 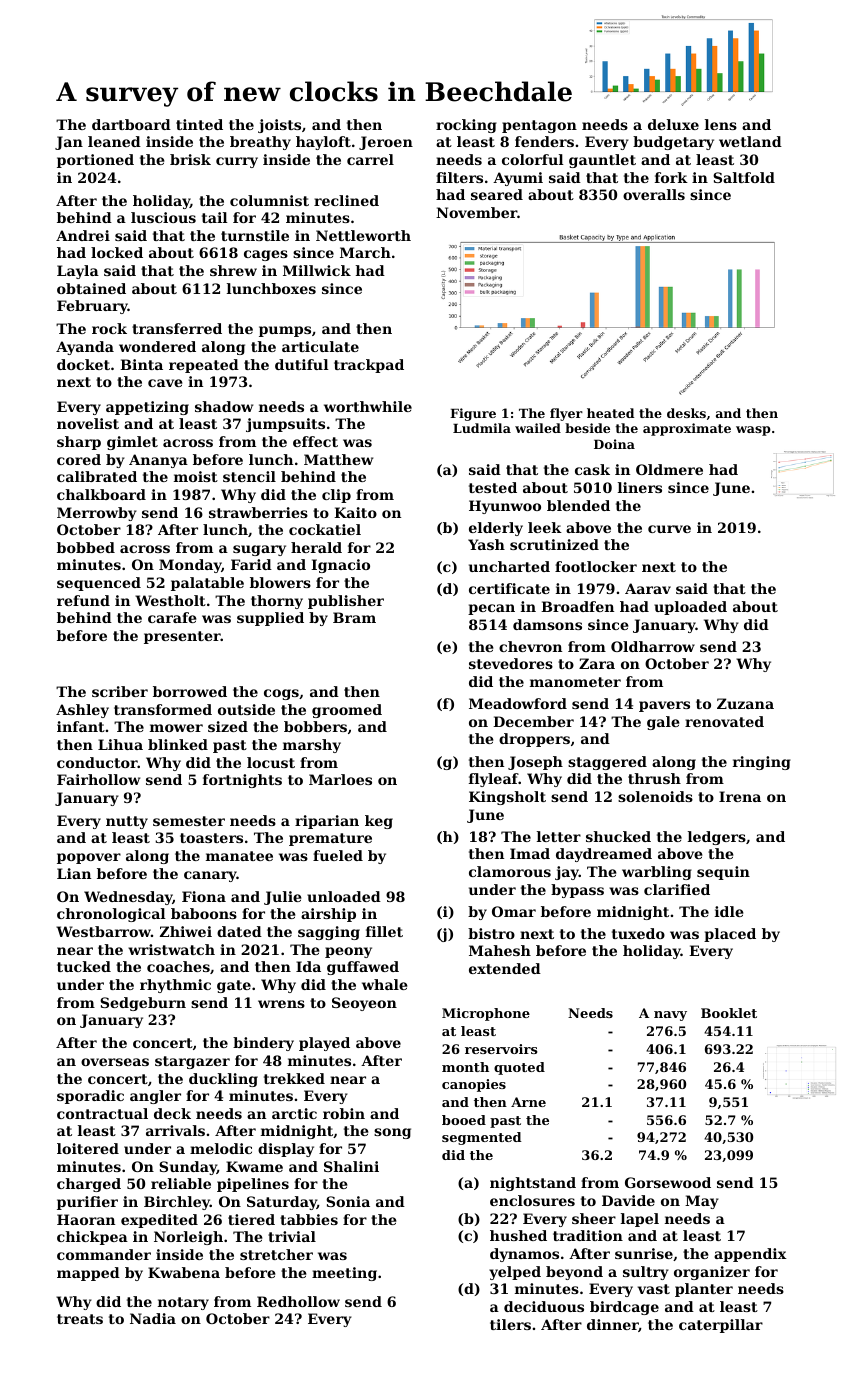 I want to click on pecan, so click(x=491, y=609).
